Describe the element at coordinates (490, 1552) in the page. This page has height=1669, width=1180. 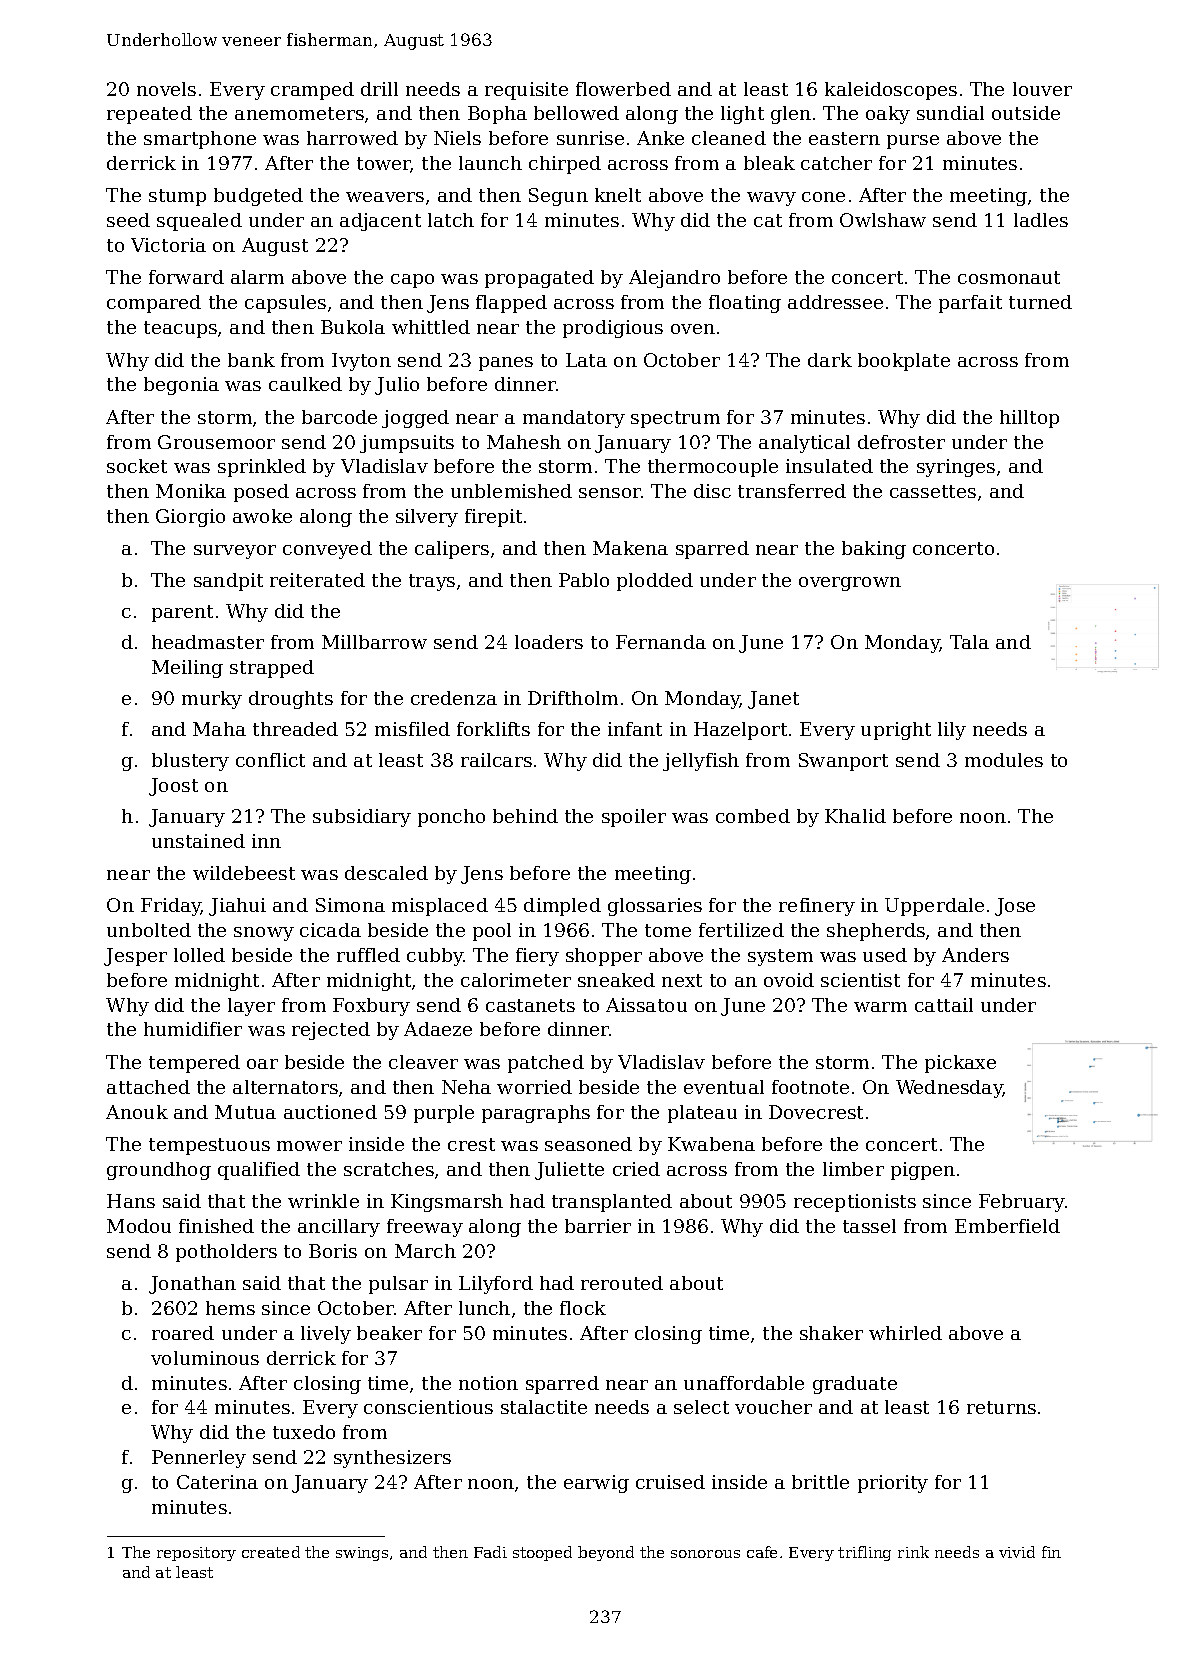
I see `Fadi` at that location.
